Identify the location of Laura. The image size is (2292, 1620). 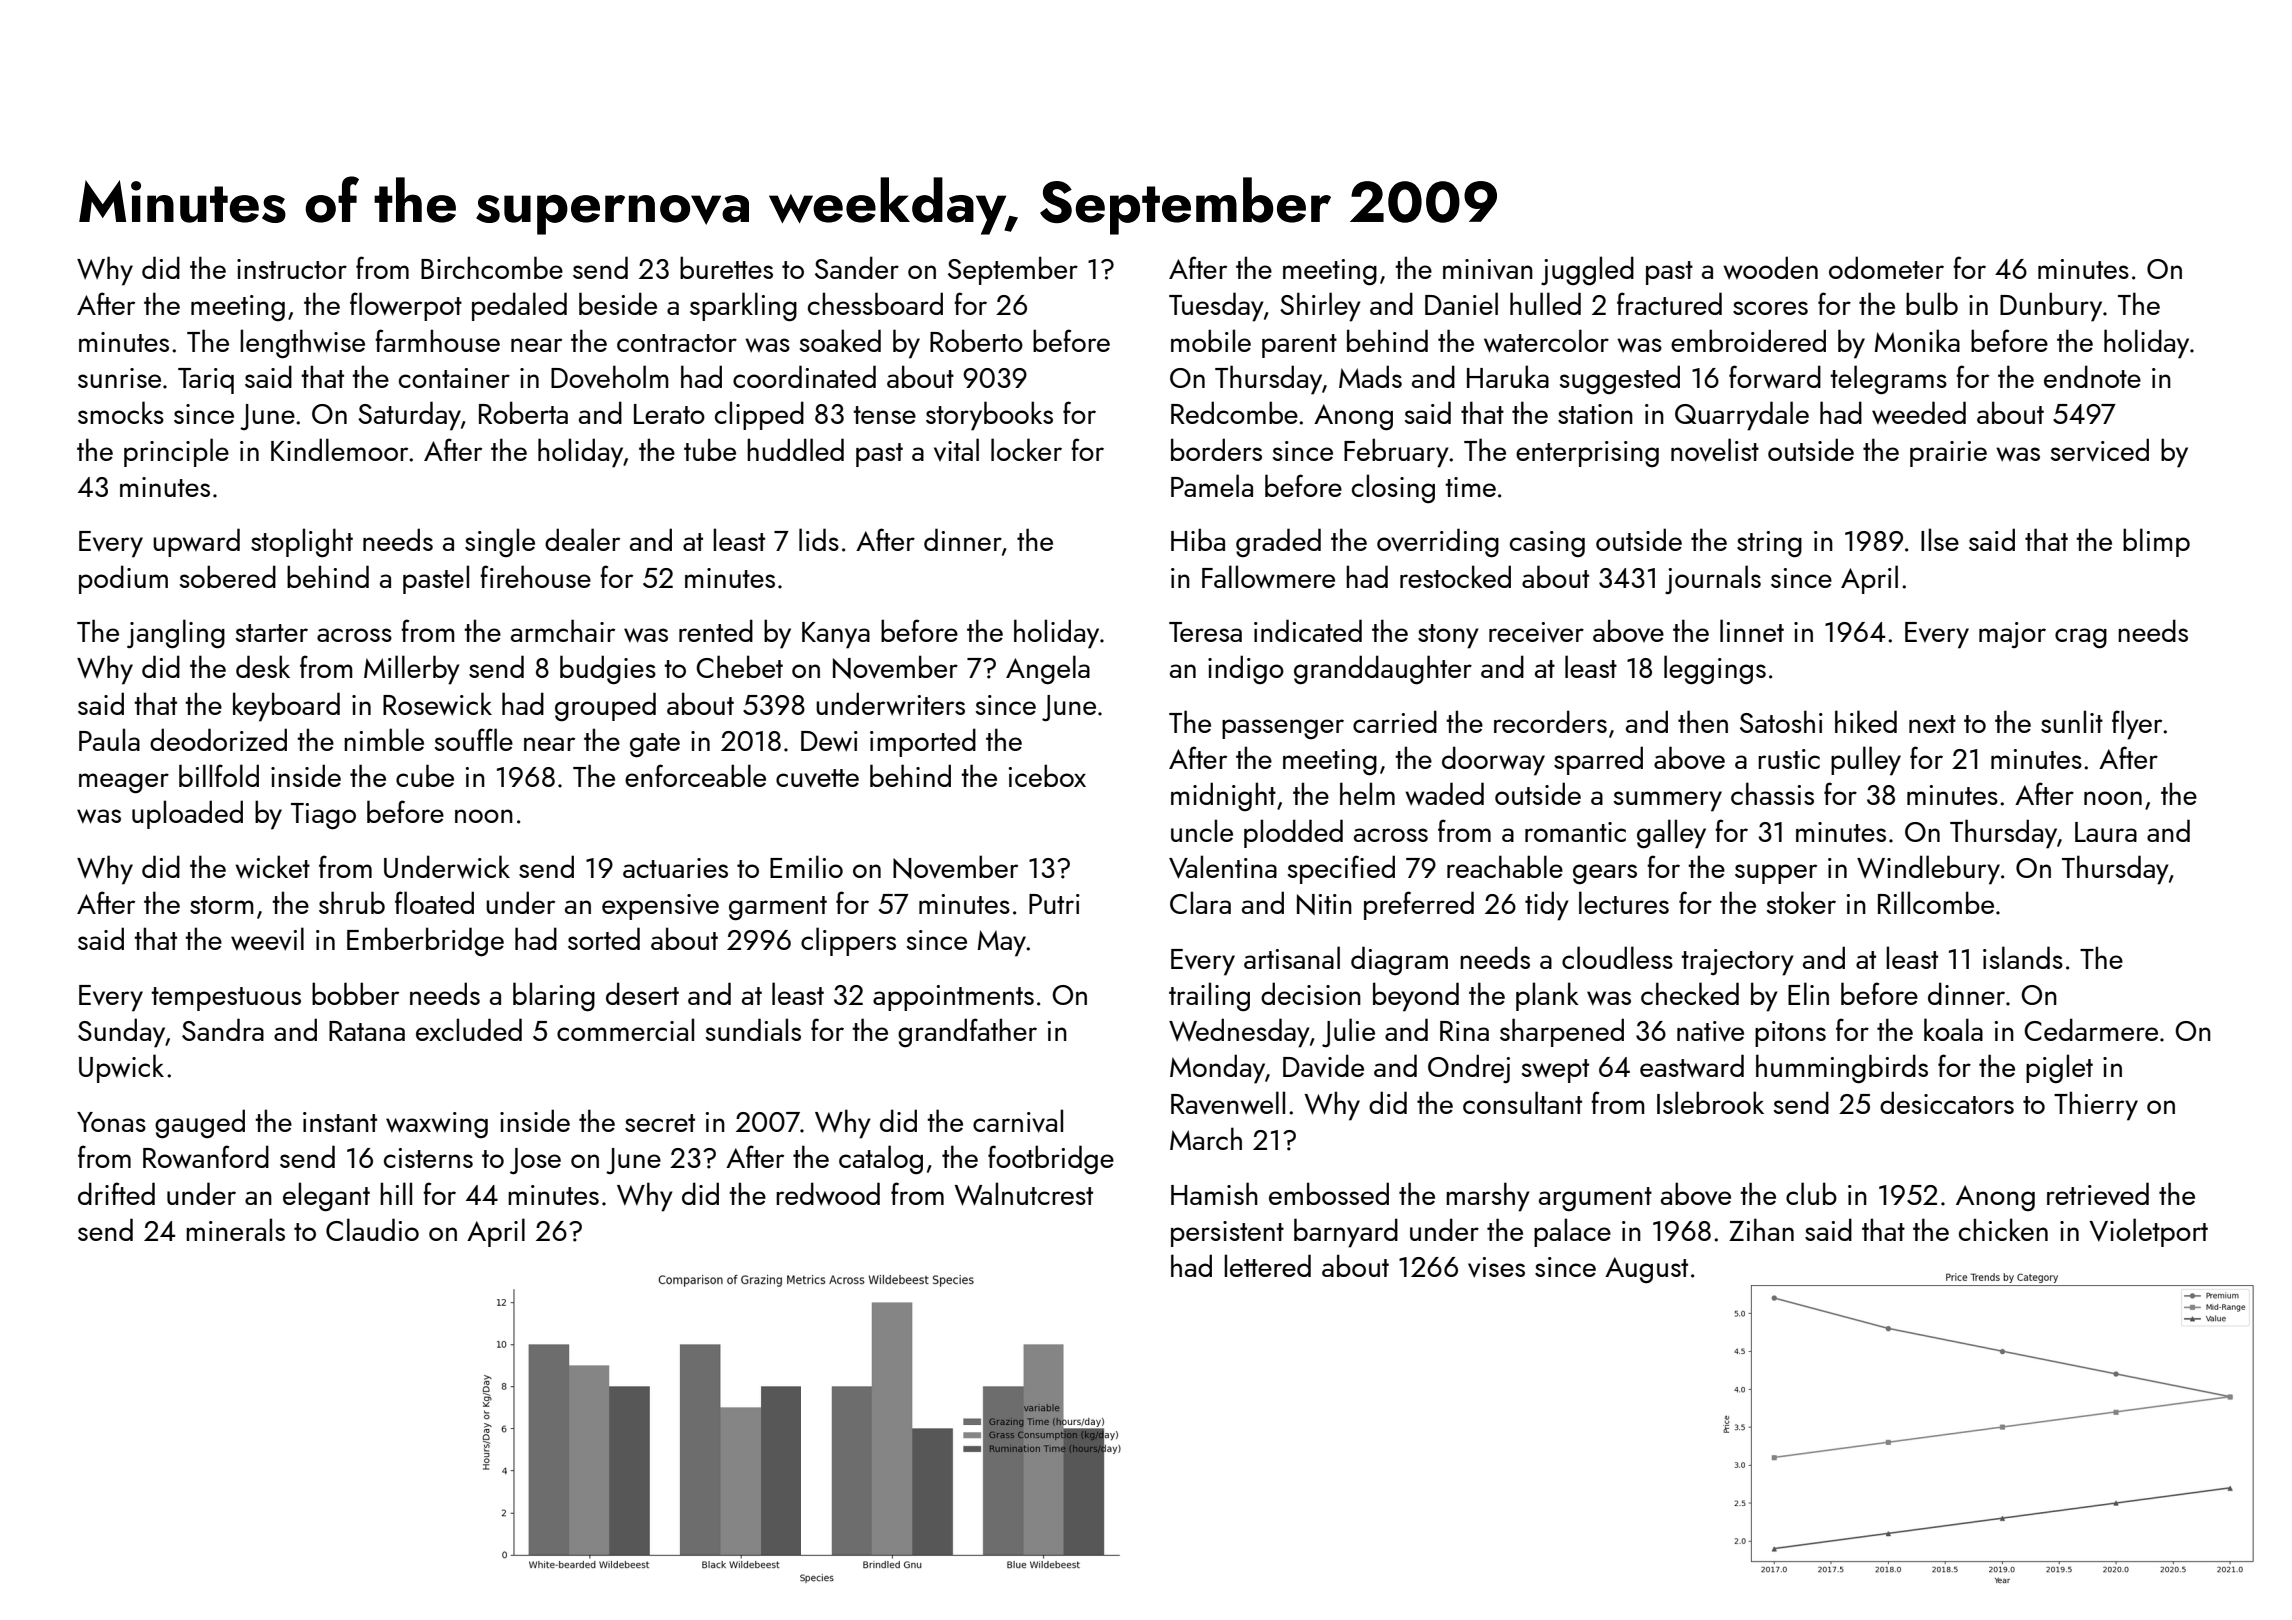
(2106, 832).
